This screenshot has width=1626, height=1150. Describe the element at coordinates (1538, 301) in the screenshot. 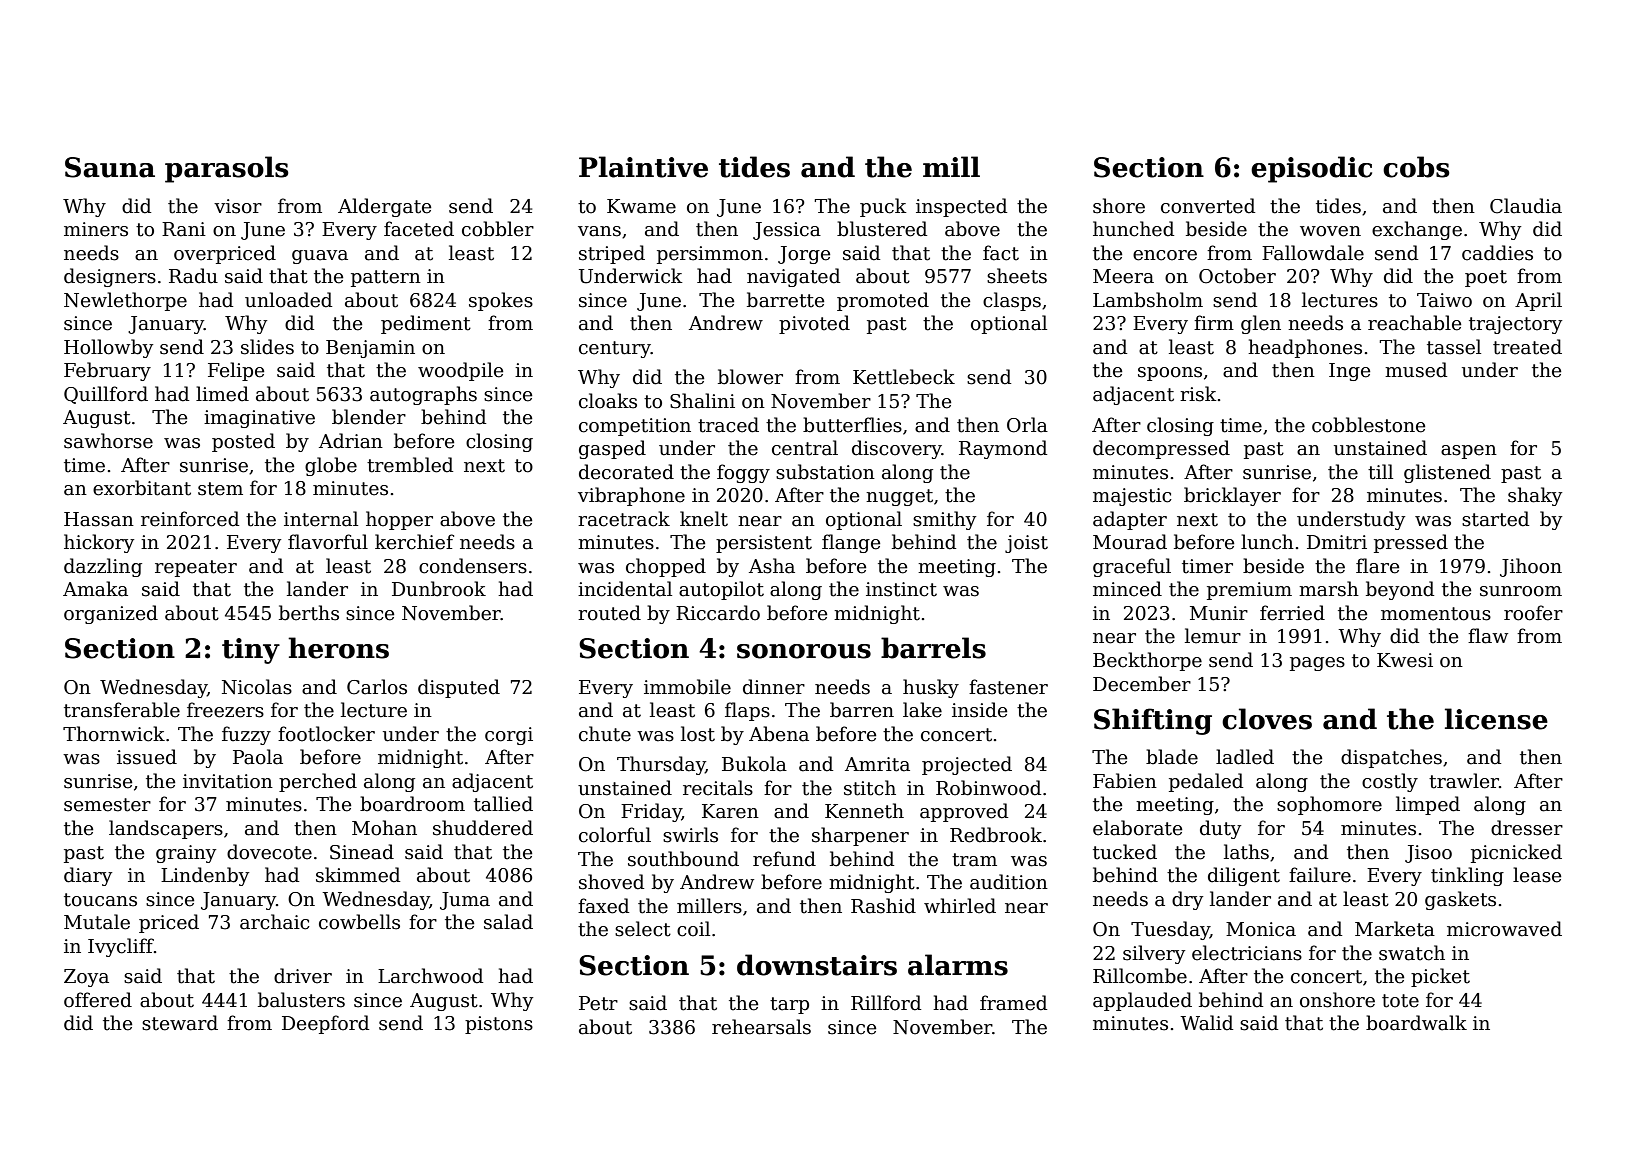

I see `April` at that location.
